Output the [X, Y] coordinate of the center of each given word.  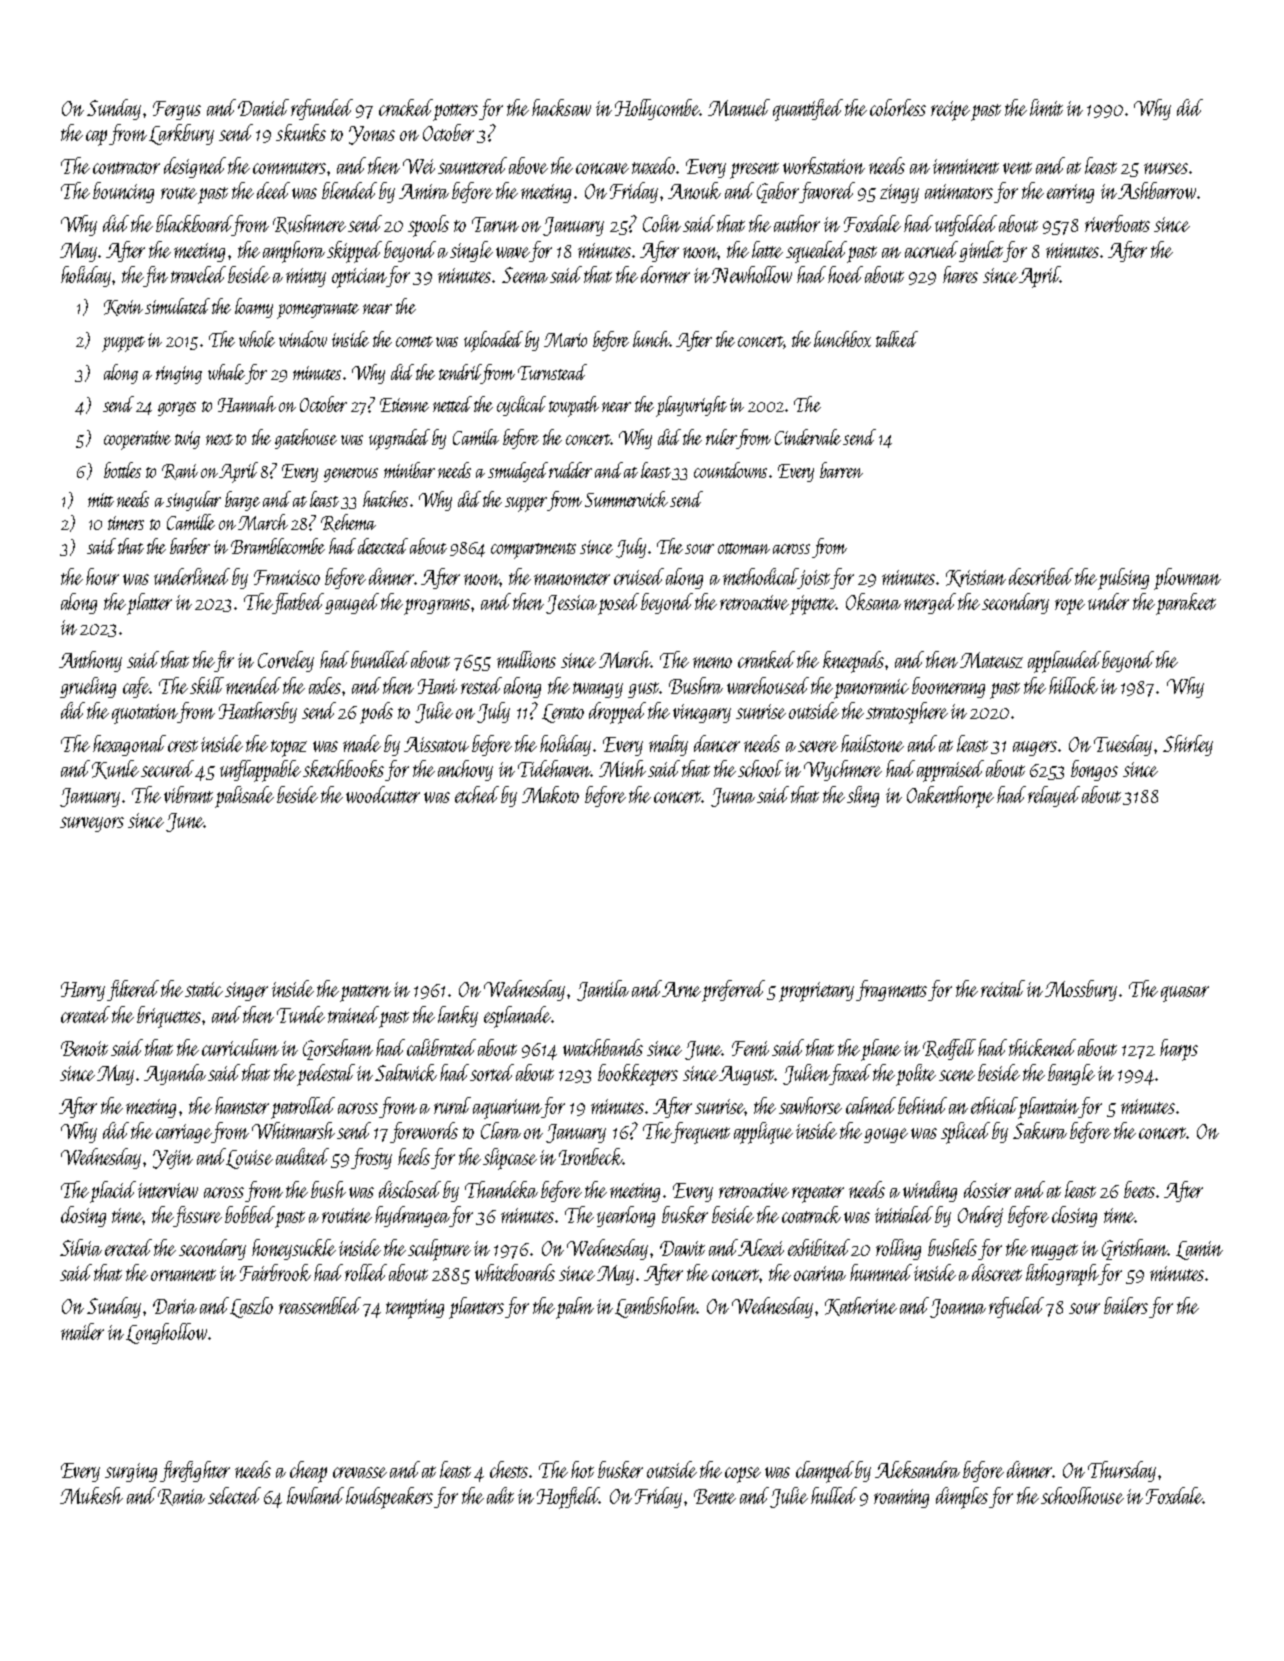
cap [96, 138]
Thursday [1122, 1471]
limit [1046, 107]
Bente [715, 1496]
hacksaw [561, 107]
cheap [308, 1472]
